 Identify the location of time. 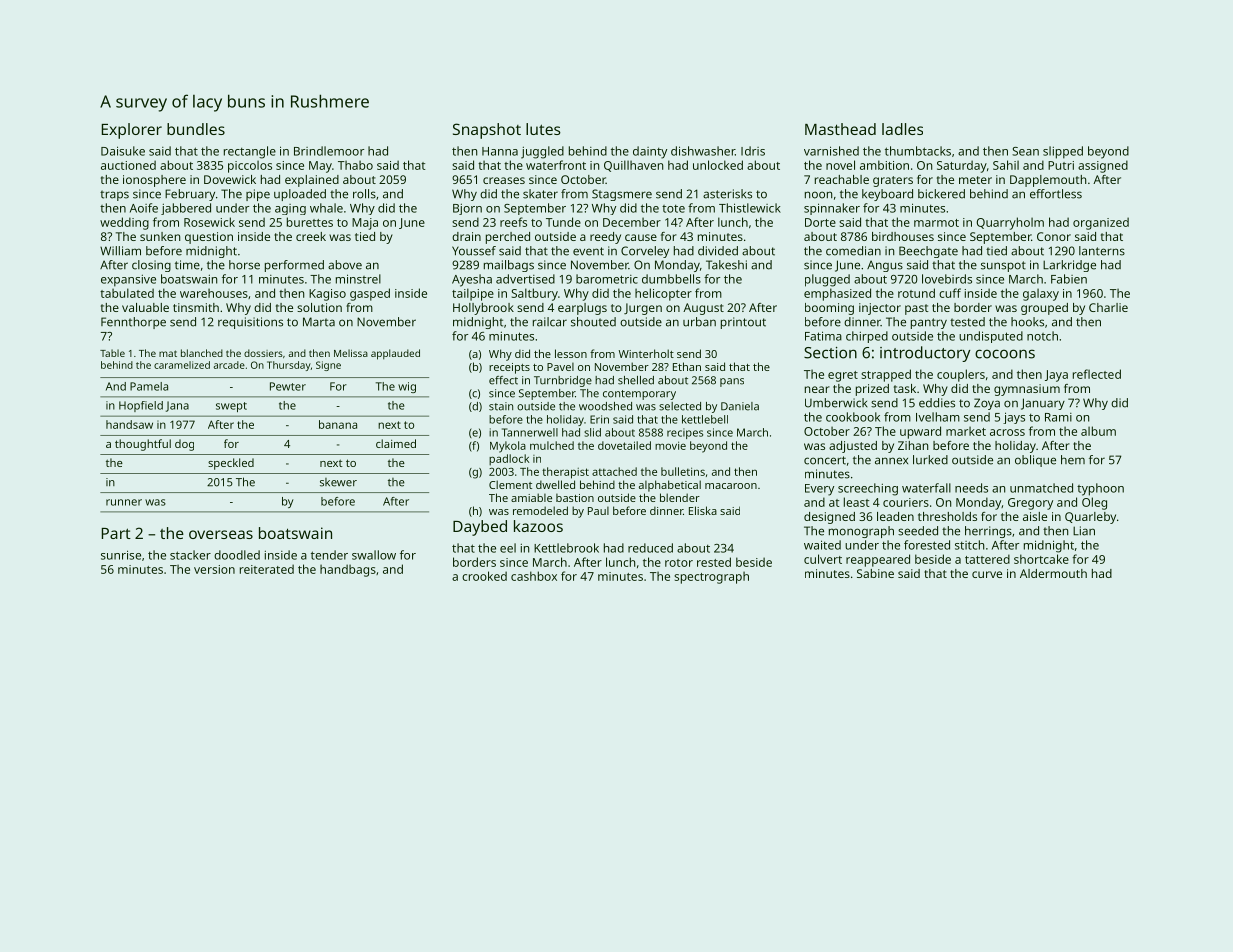
(187, 265).
